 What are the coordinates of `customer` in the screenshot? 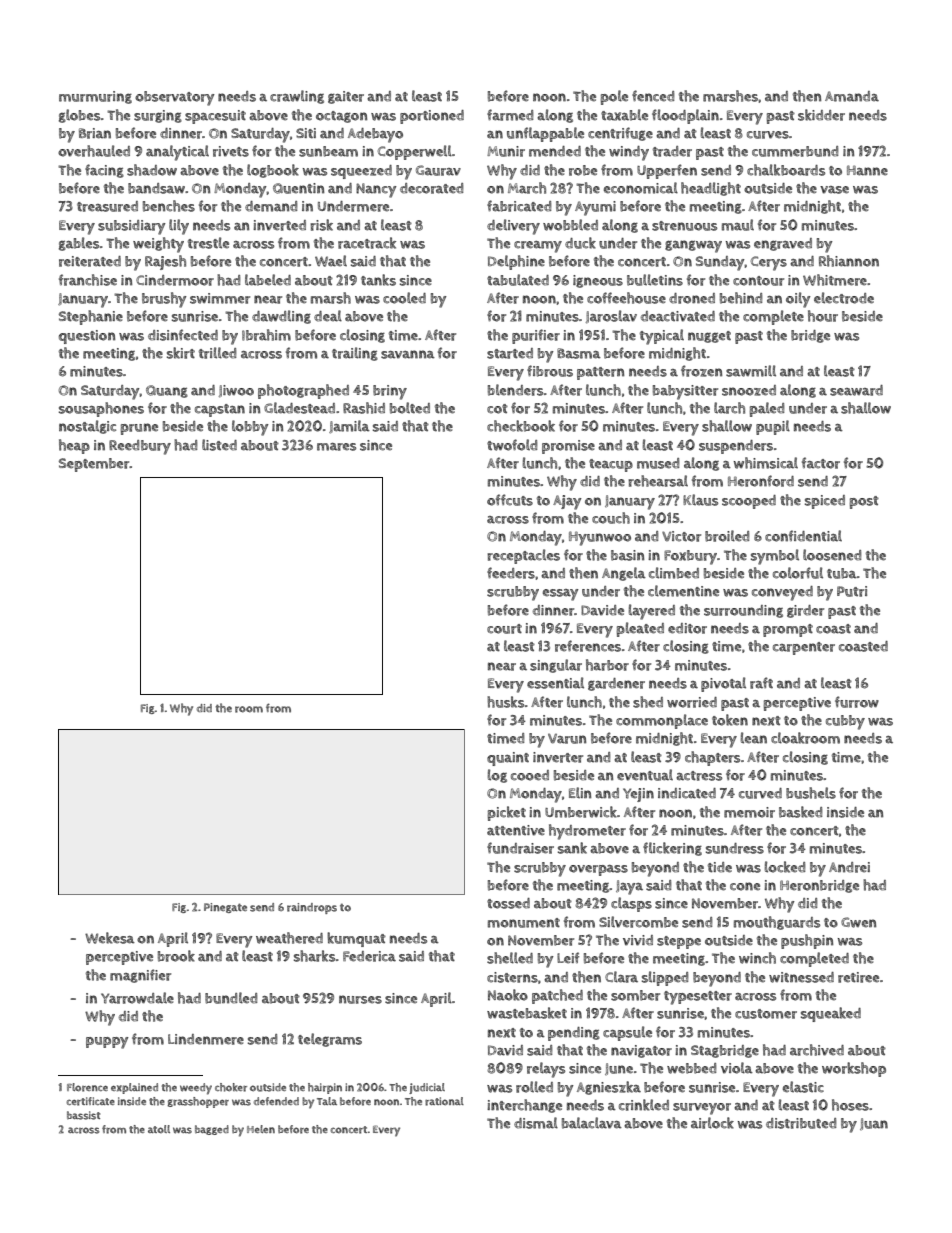 It's located at (766, 1014).
